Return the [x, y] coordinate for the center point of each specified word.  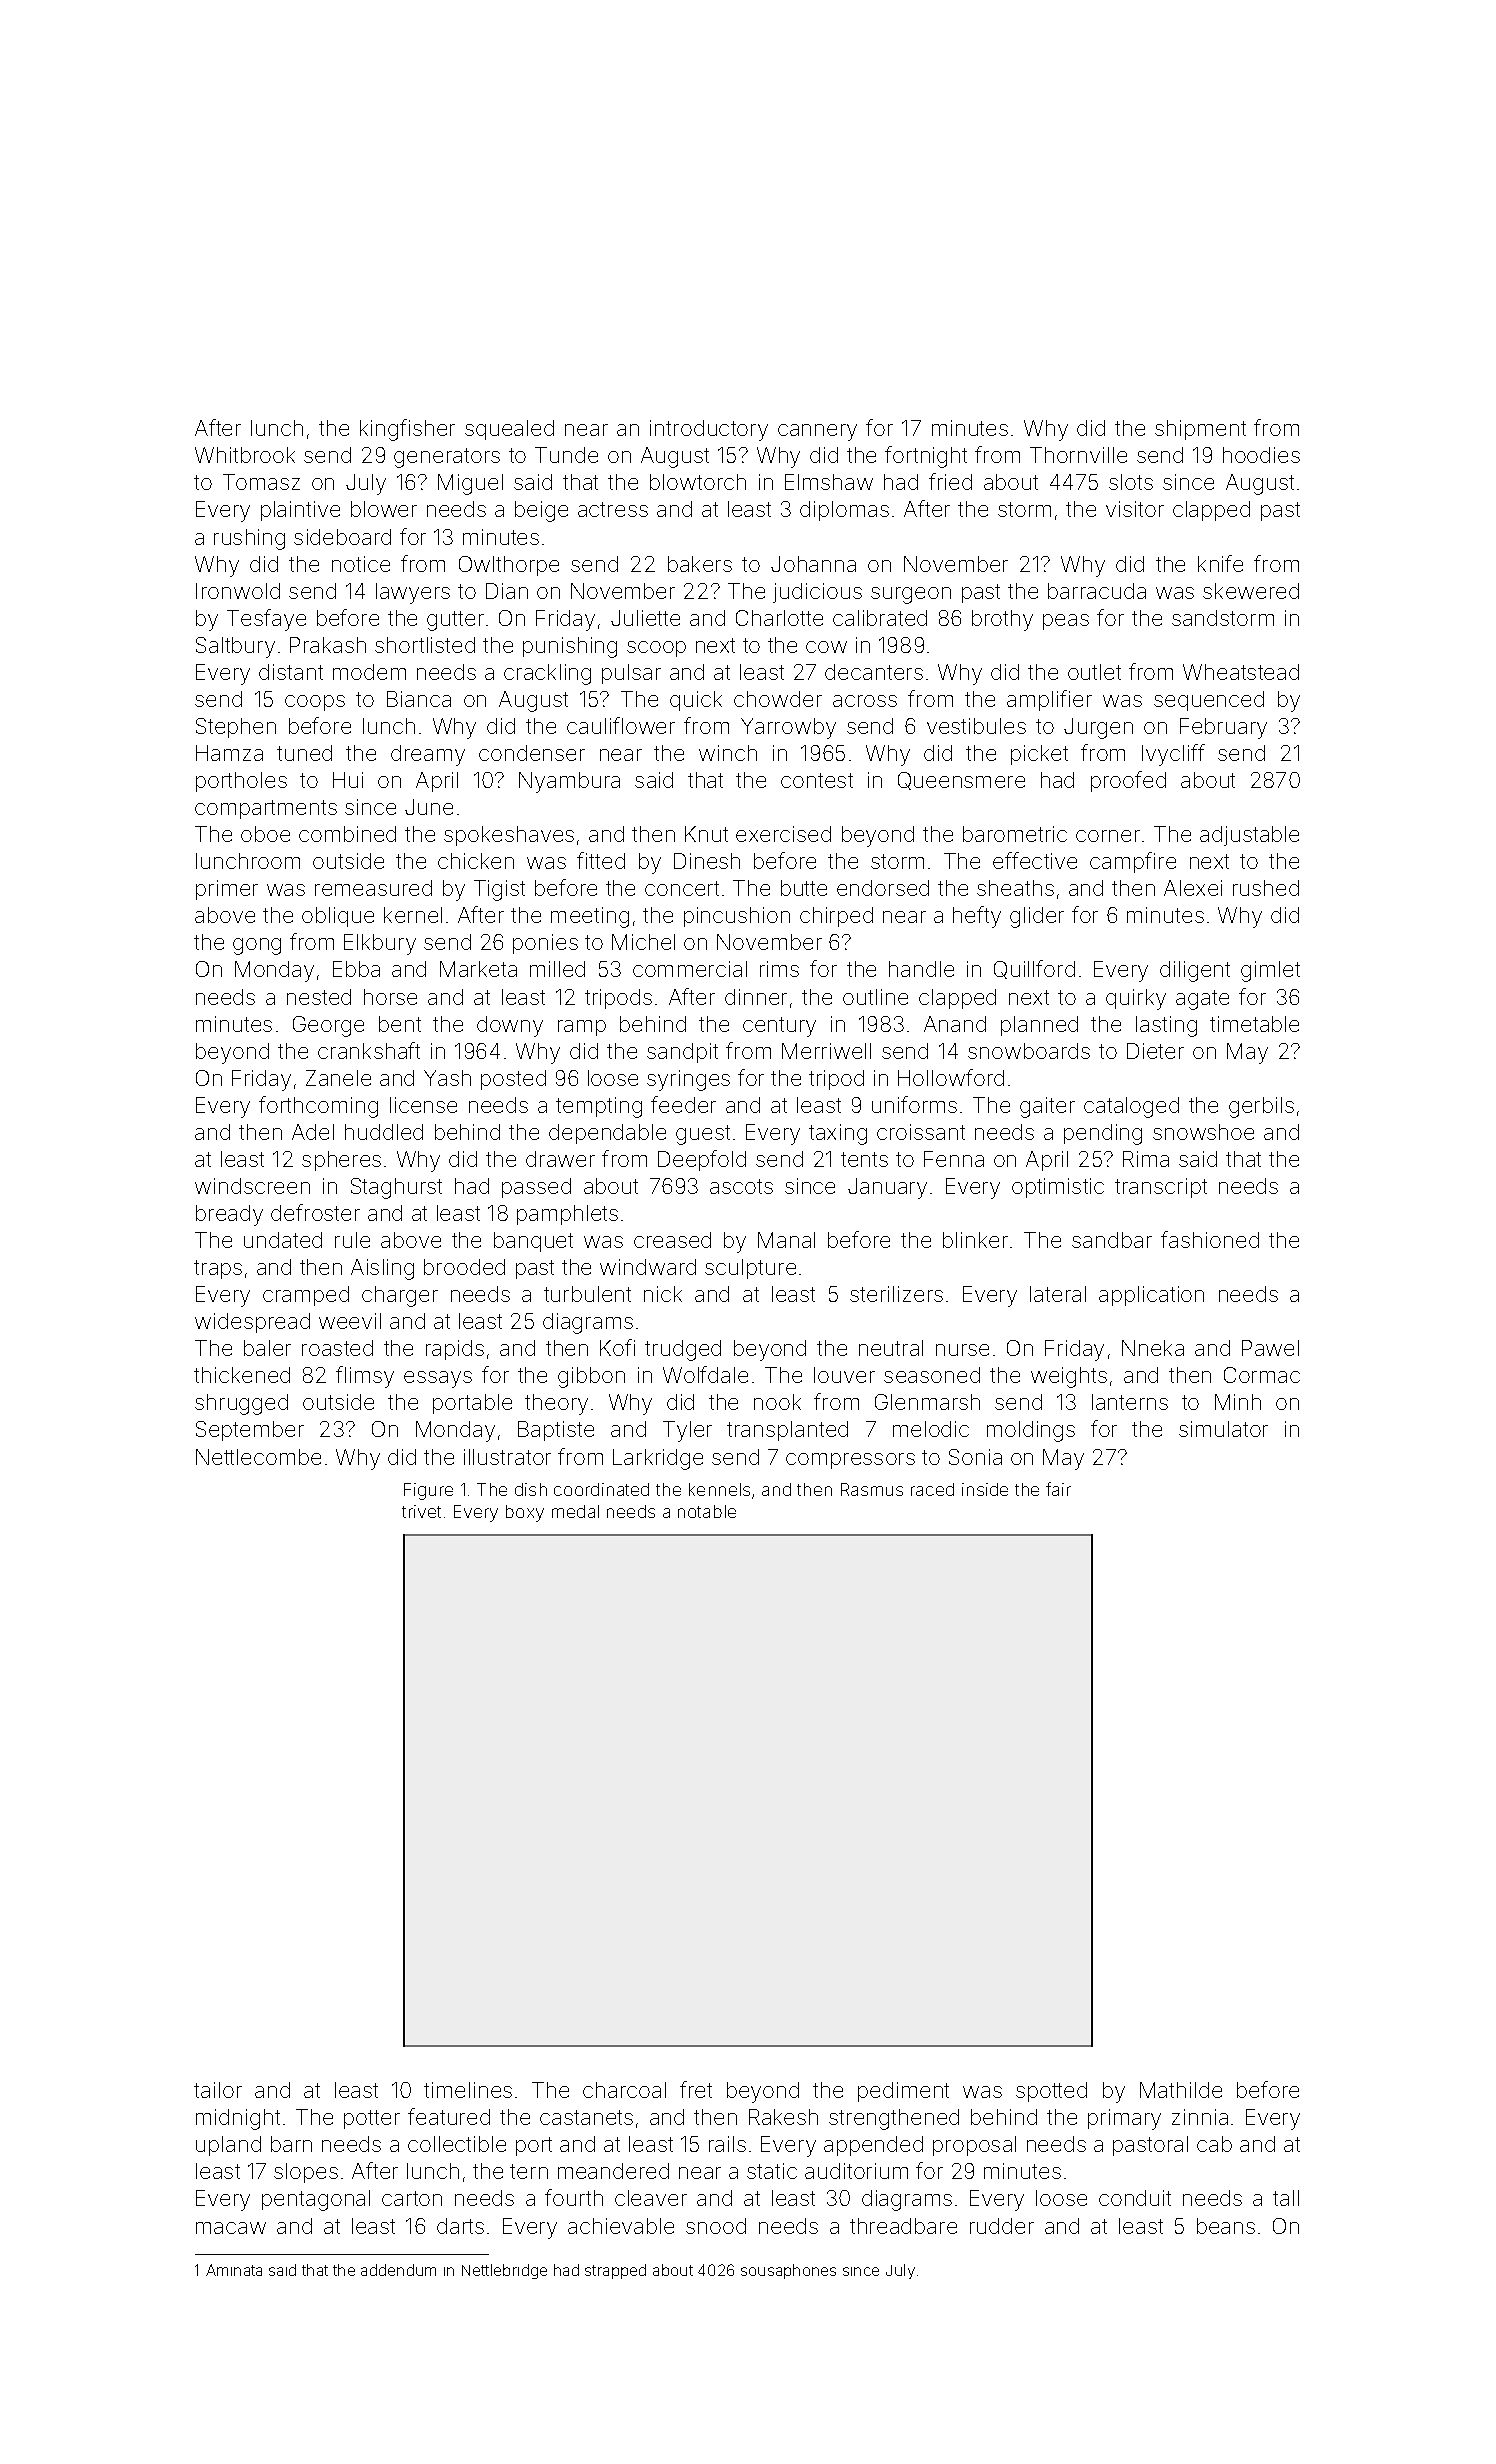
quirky [1136, 999]
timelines [468, 2090]
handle [921, 969]
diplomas [844, 511]
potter [372, 2119]
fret [696, 2089]
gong [257, 946]
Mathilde [1181, 2090]
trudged [683, 1350]
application [1151, 1296]
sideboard [342, 537]
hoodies [1261, 455]
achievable [621, 2226]
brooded [464, 1267]
